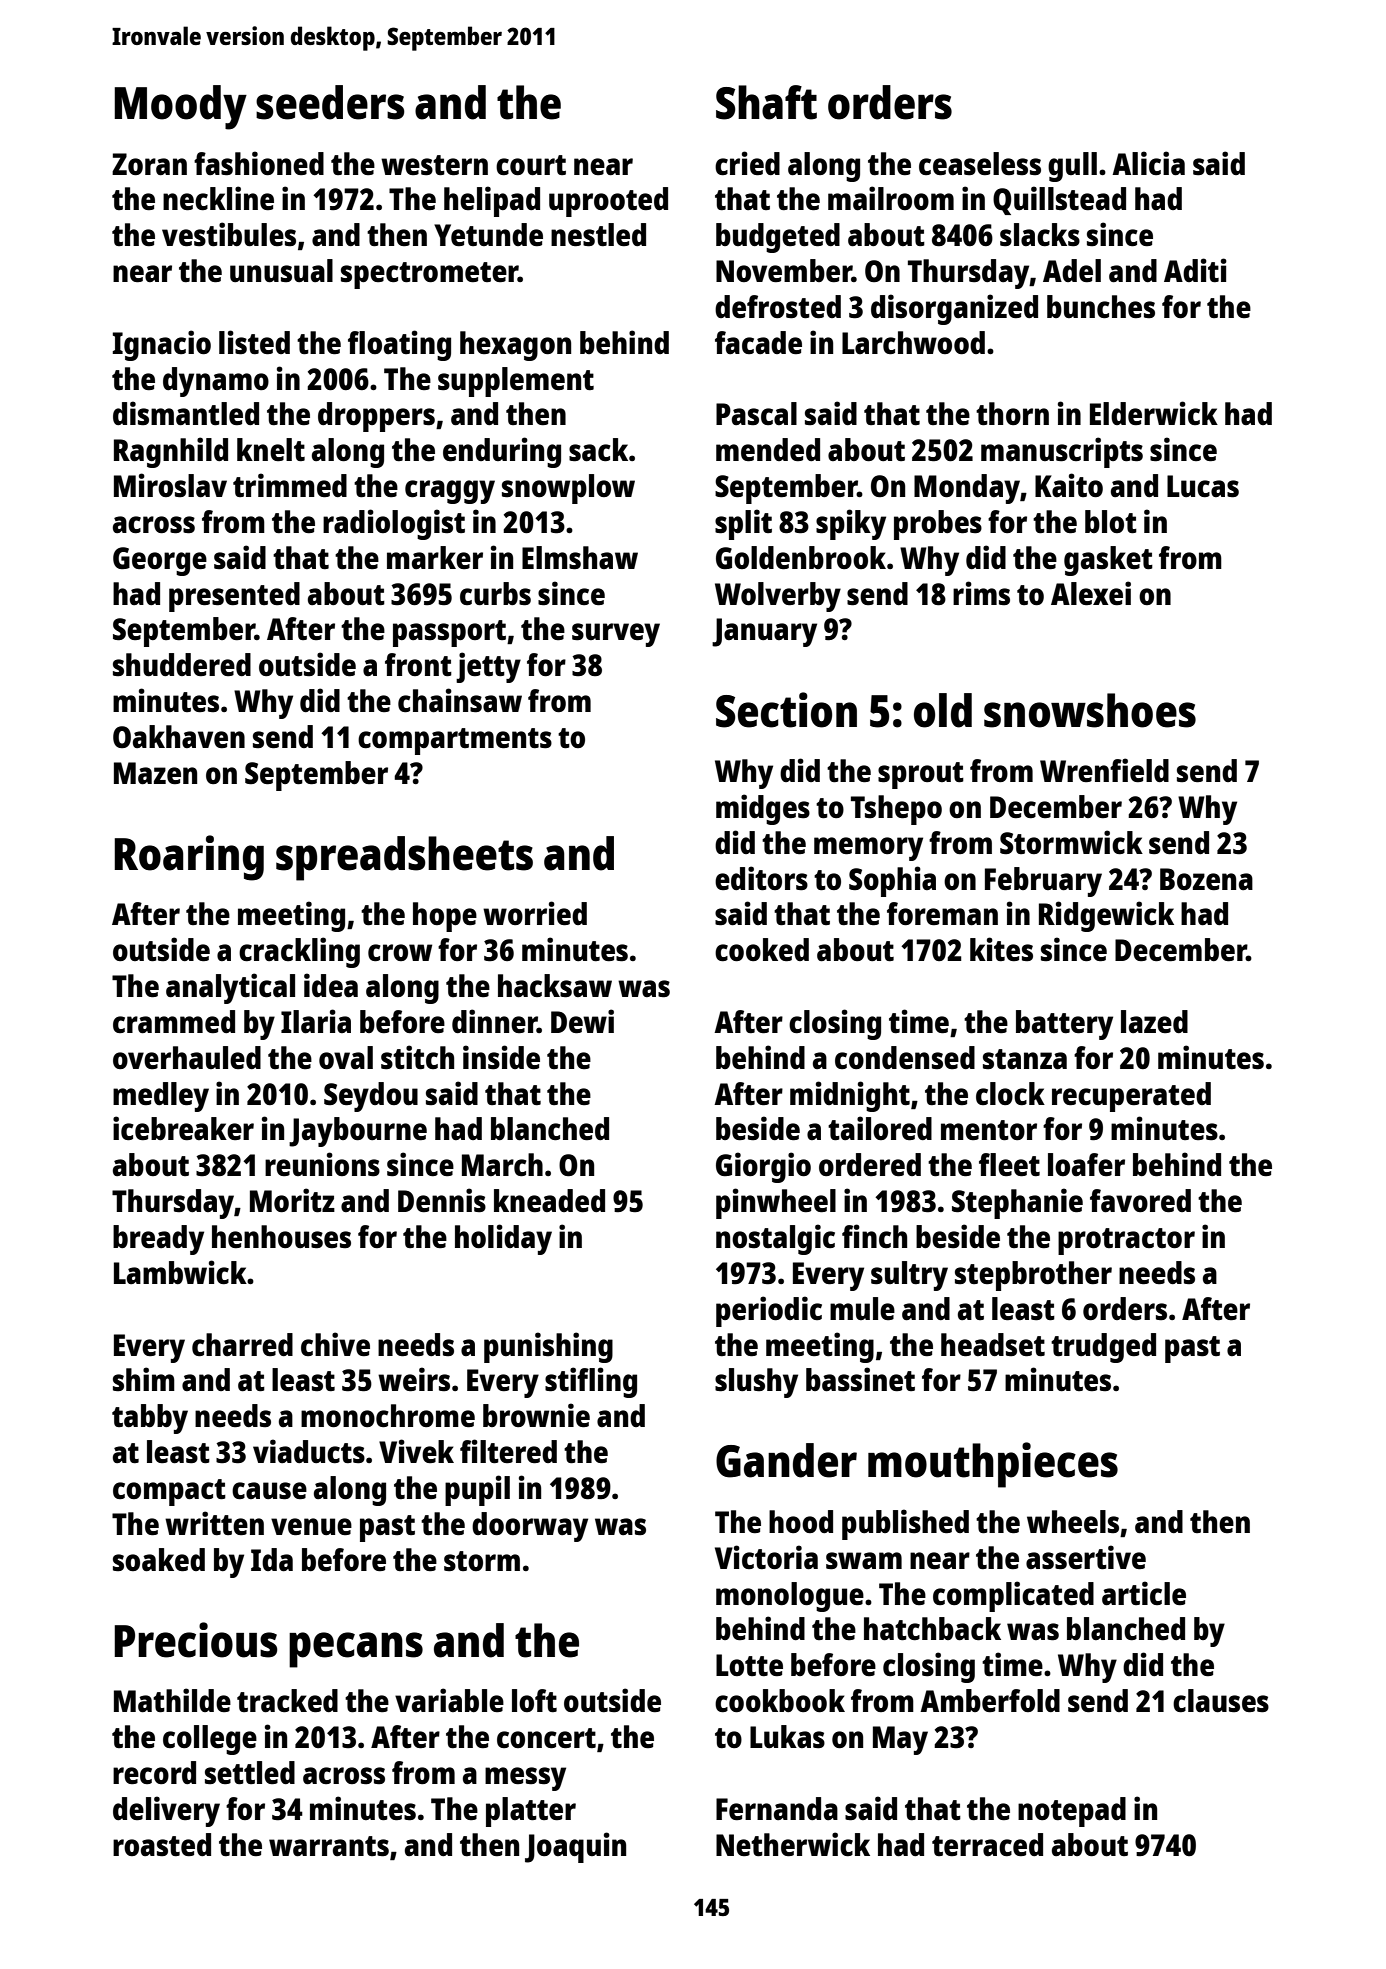 The height and width of the image is (1969, 1386). What do you see at coordinates (299, 952) in the image?
I see `crackling` at bounding box center [299, 952].
